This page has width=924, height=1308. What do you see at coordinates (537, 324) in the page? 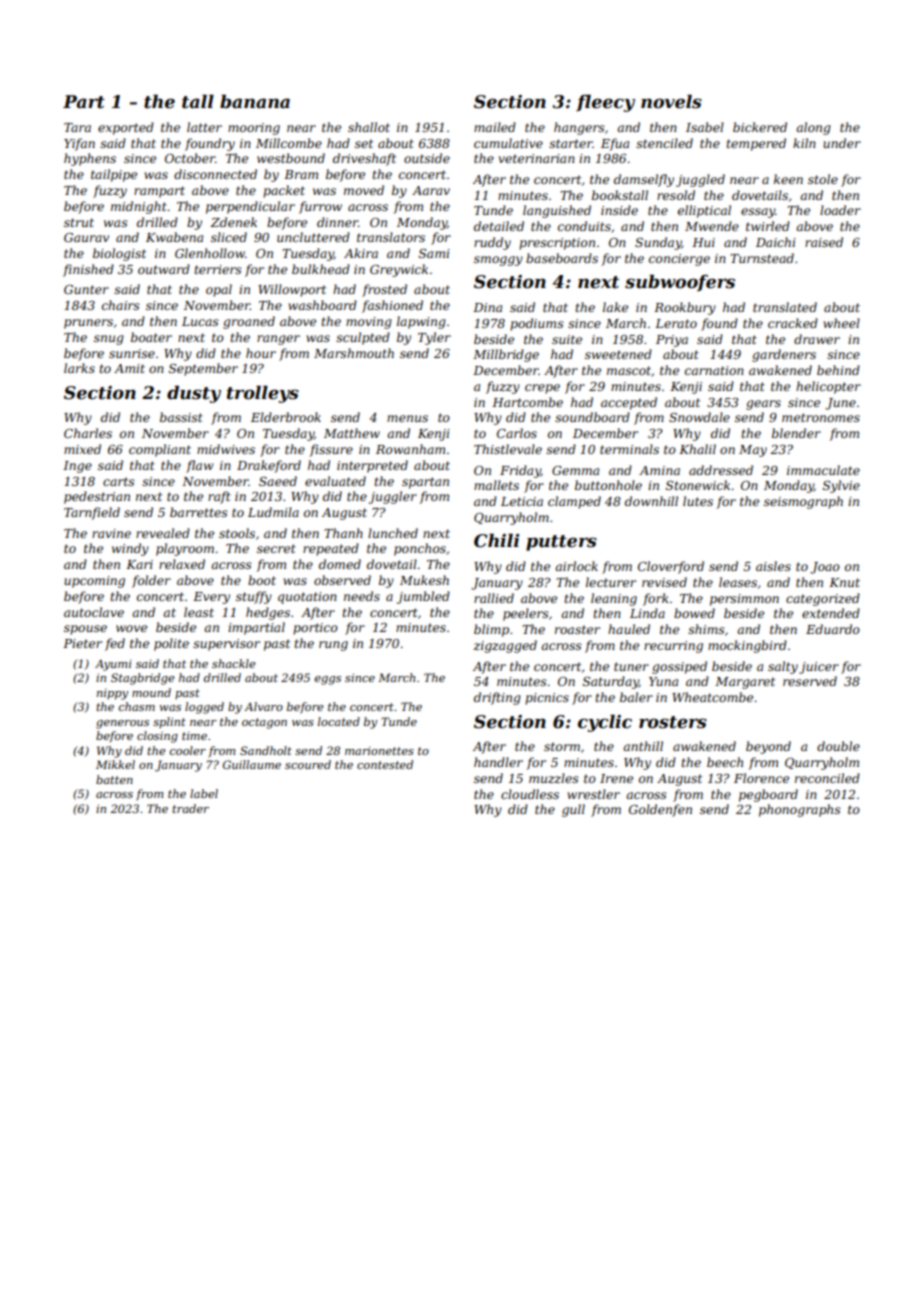
I see `podiums` at bounding box center [537, 324].
